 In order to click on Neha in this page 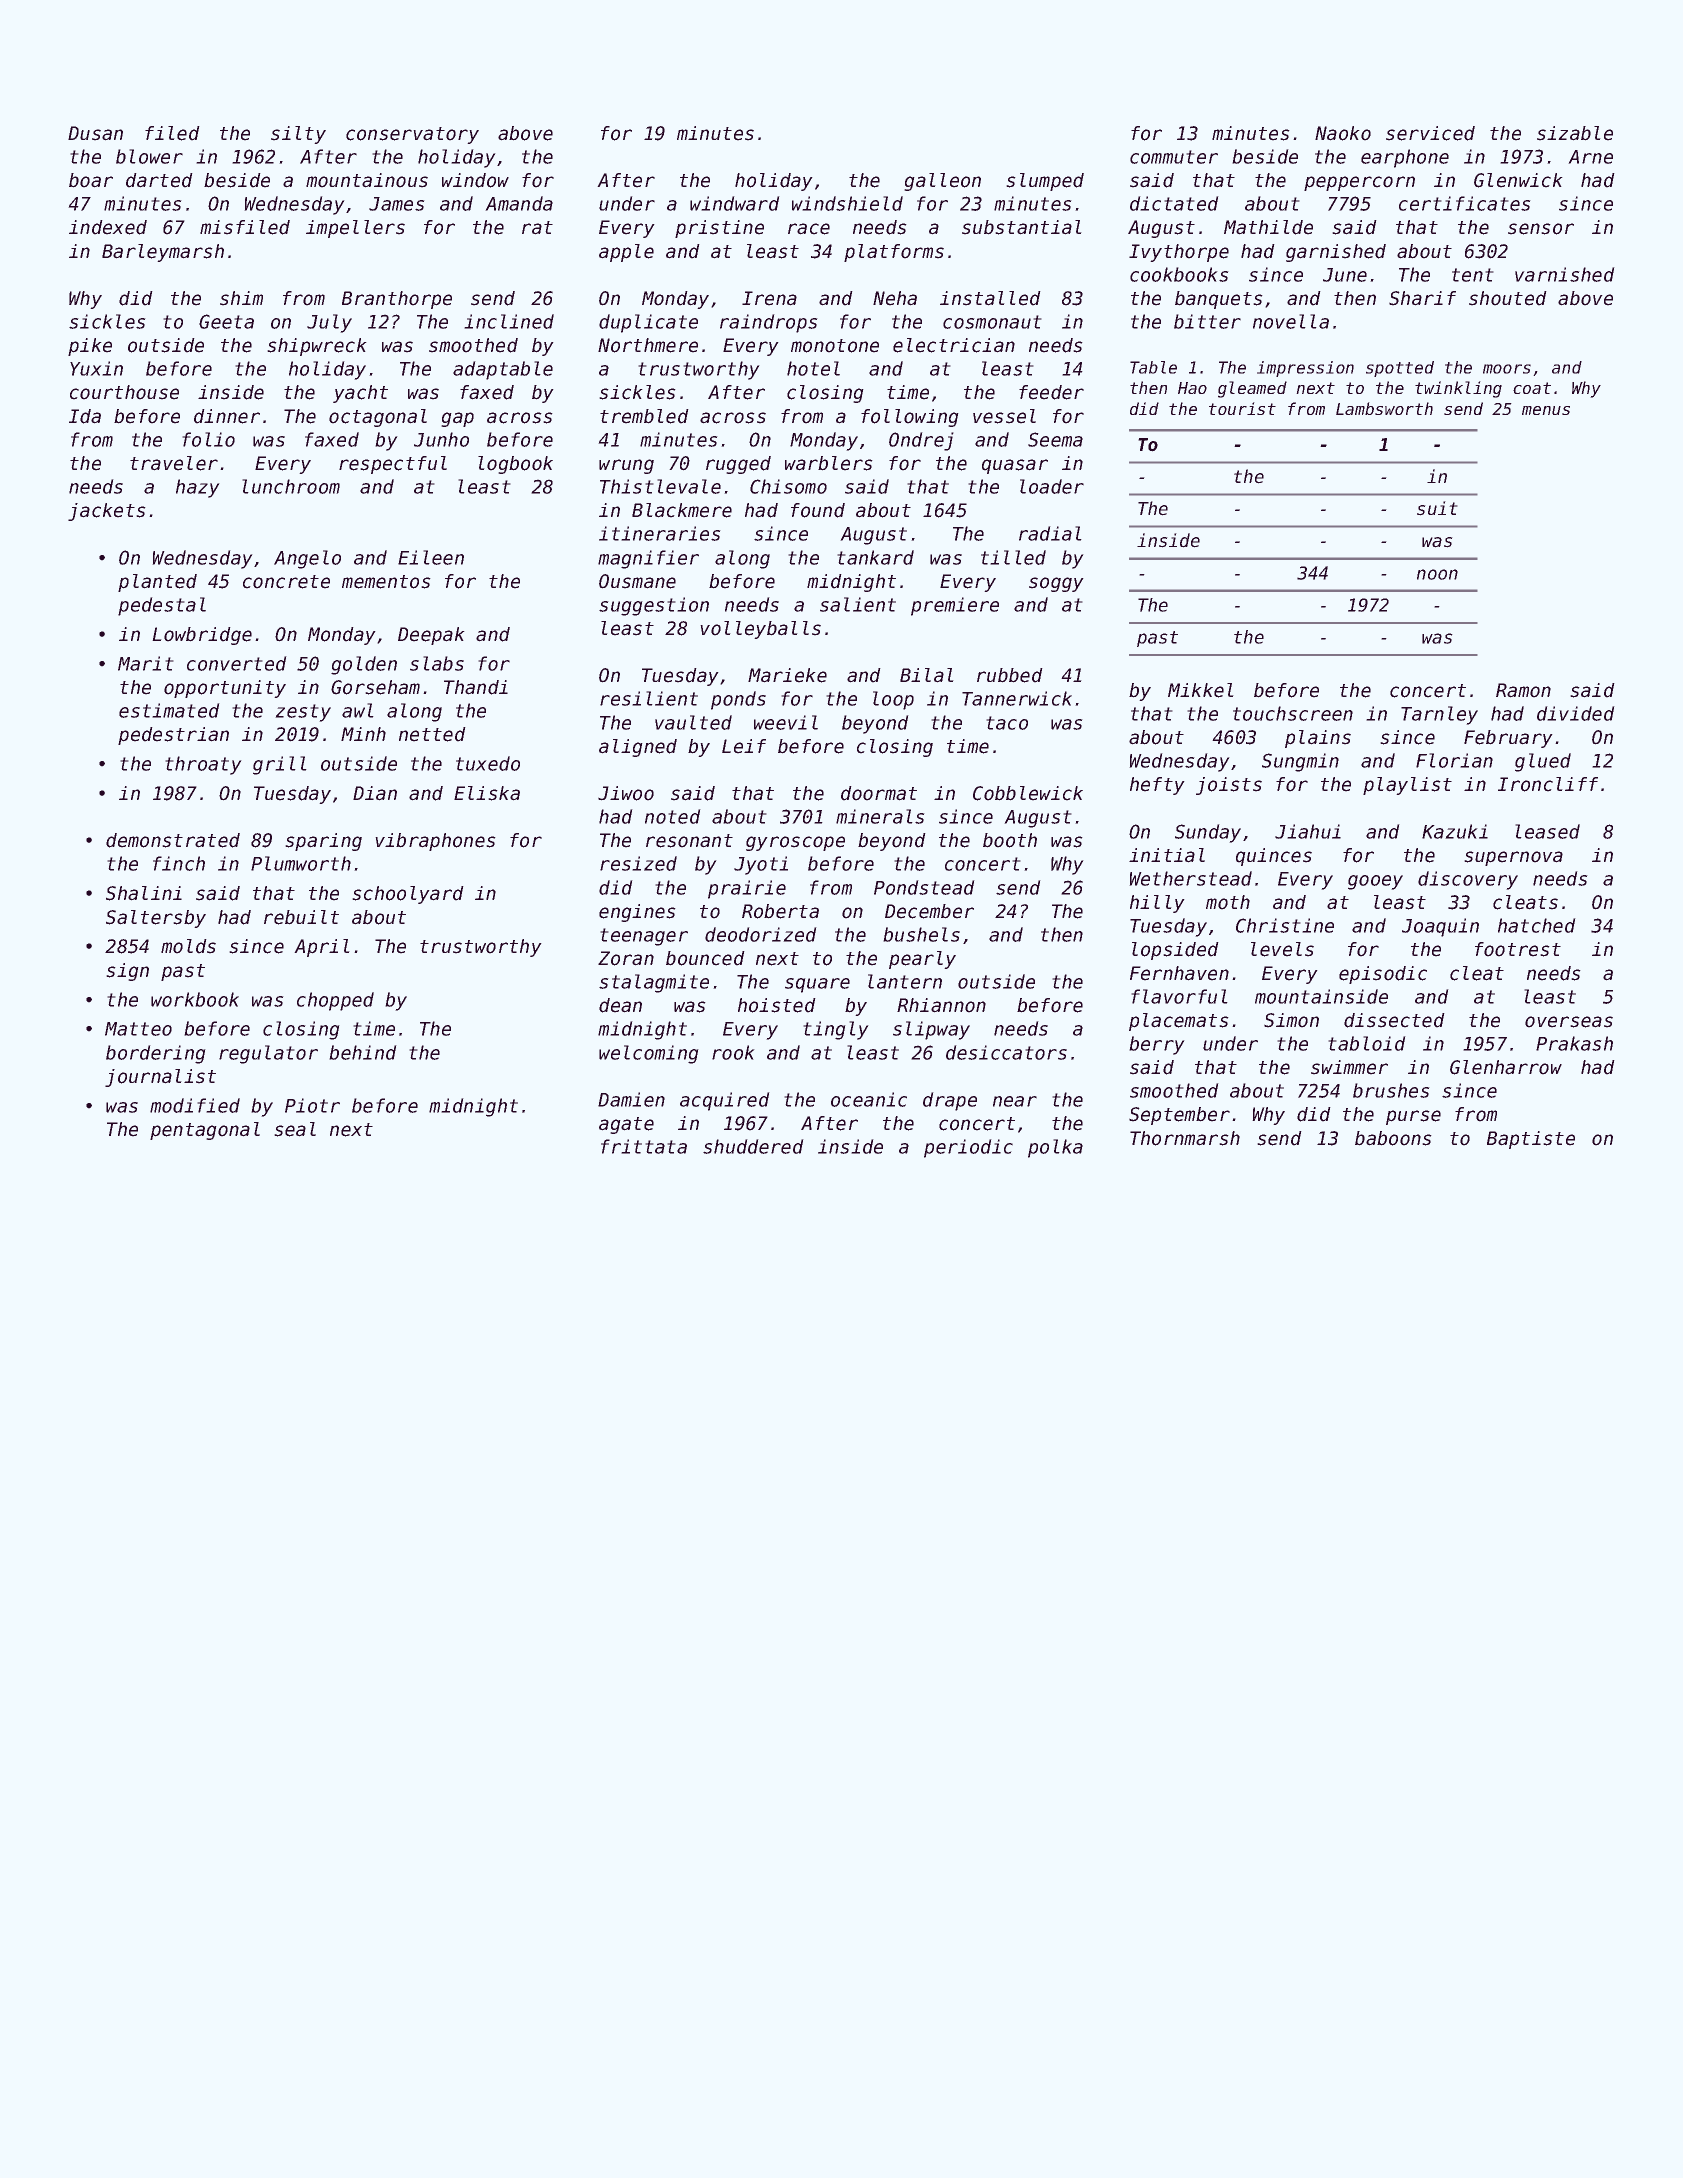, I will do `click(895, 298)`.
